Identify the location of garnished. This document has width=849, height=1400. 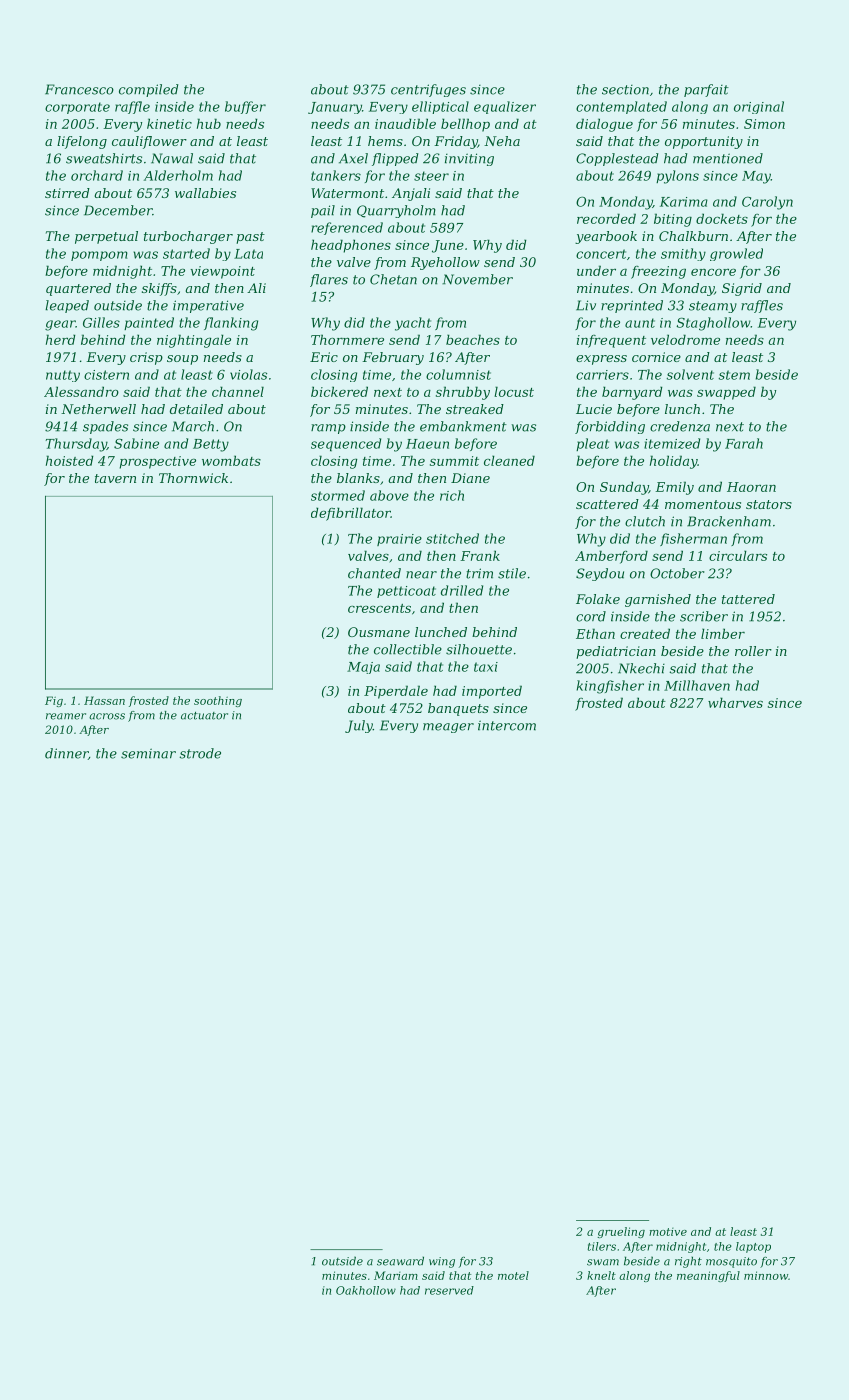
(658, 600).
